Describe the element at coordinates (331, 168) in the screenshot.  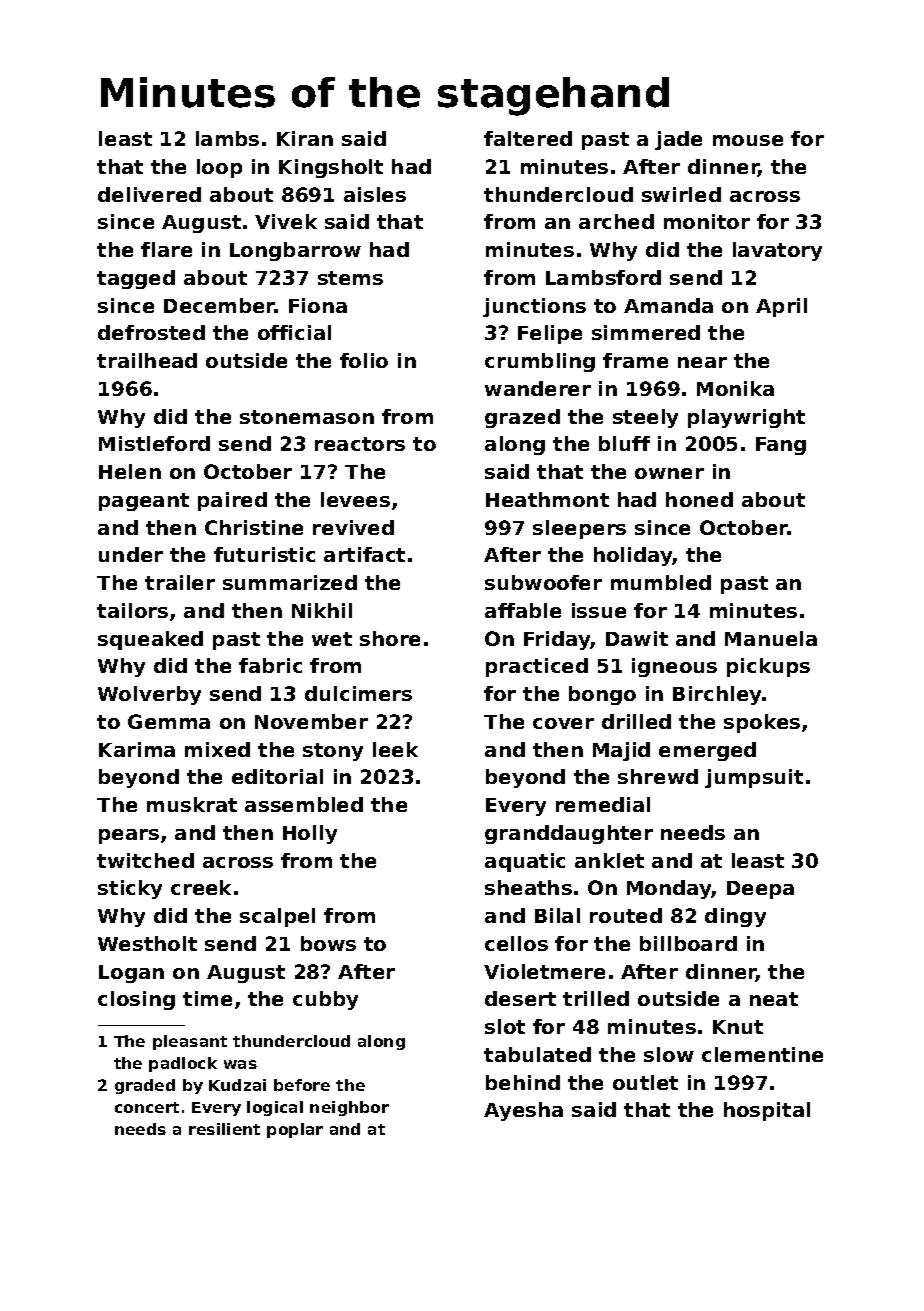
I see `Kingsholt` at that location.
